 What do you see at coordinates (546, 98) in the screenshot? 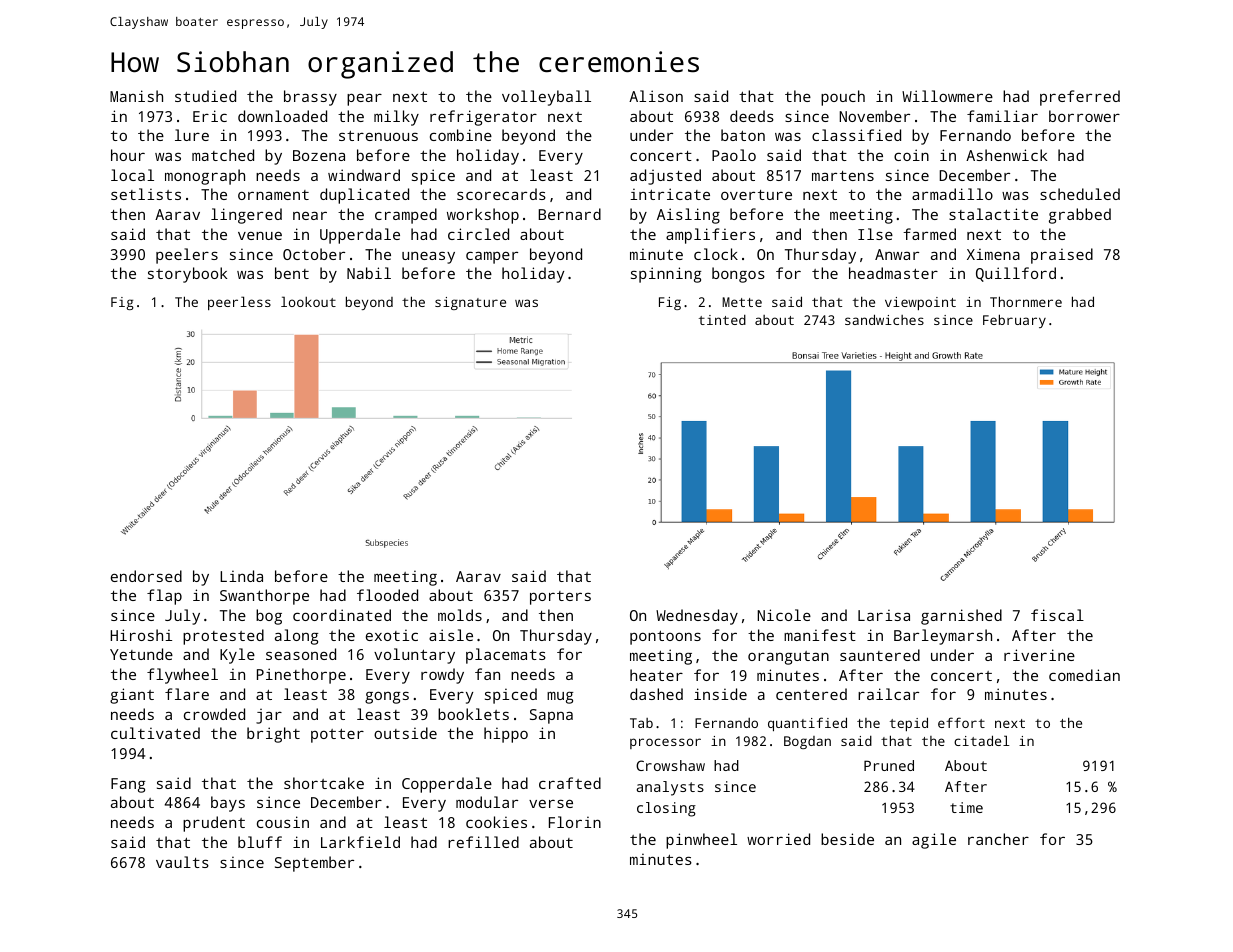
I see `volleyball` at bounding box center [546, 98].
